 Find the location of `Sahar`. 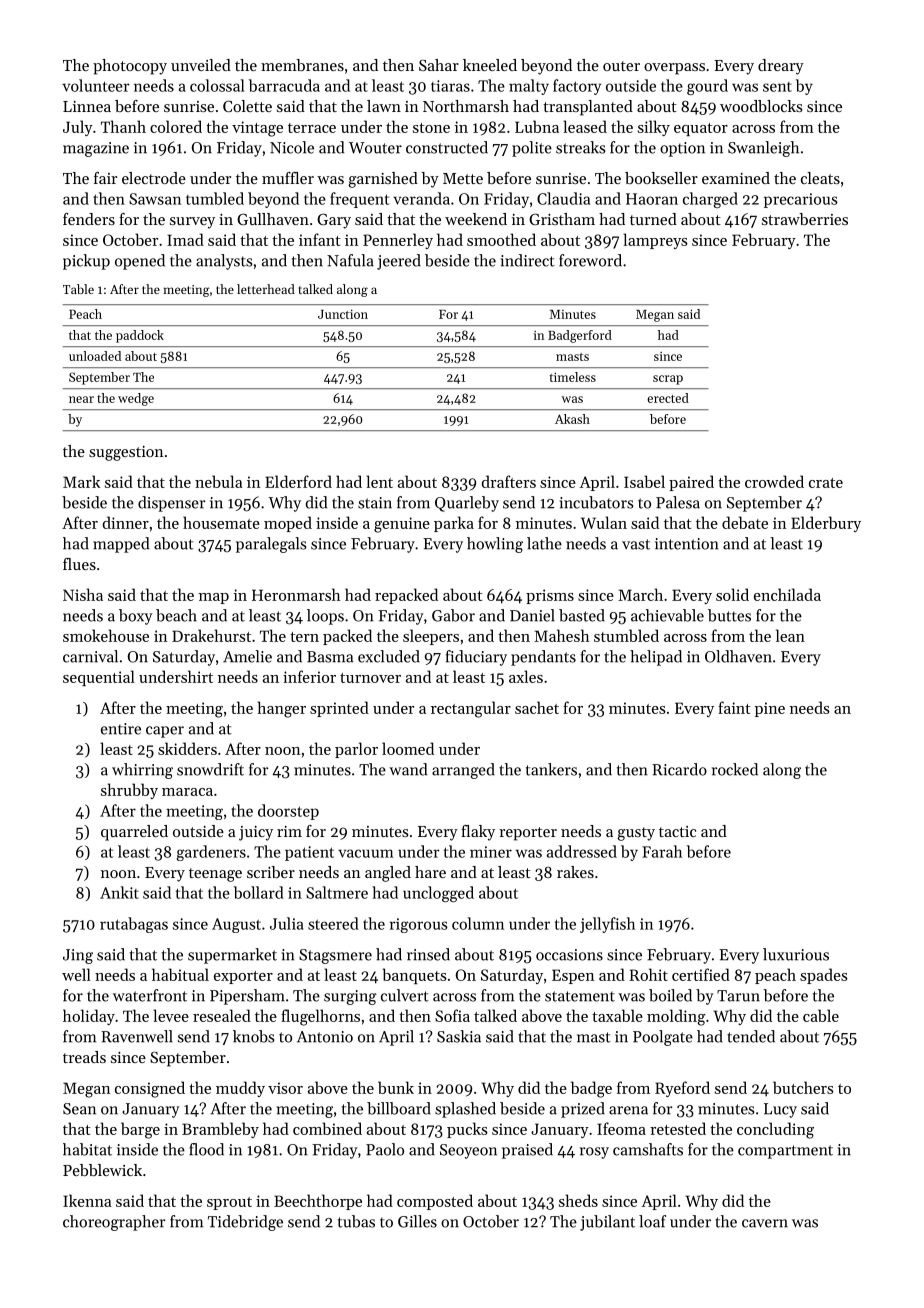

Sahar is located at coordinates (439, 65).
